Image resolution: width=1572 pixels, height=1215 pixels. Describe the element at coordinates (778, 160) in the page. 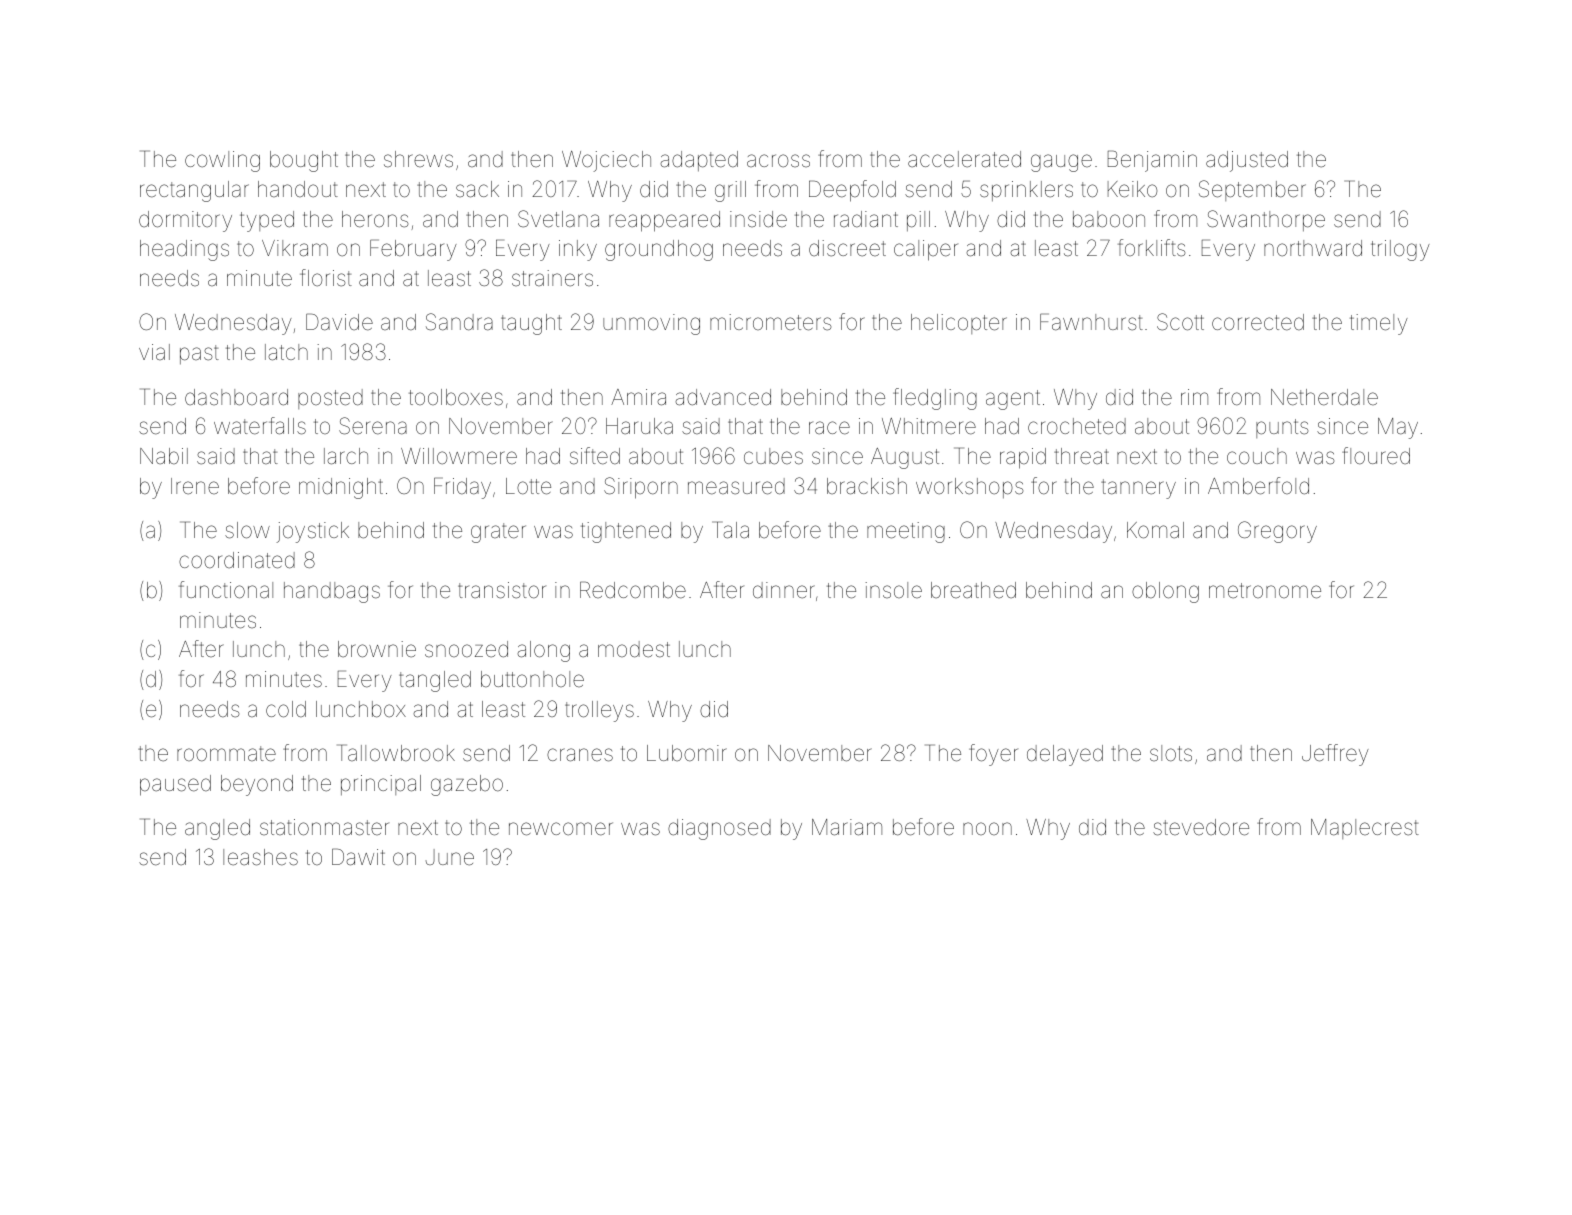

I see `across` at that location.
